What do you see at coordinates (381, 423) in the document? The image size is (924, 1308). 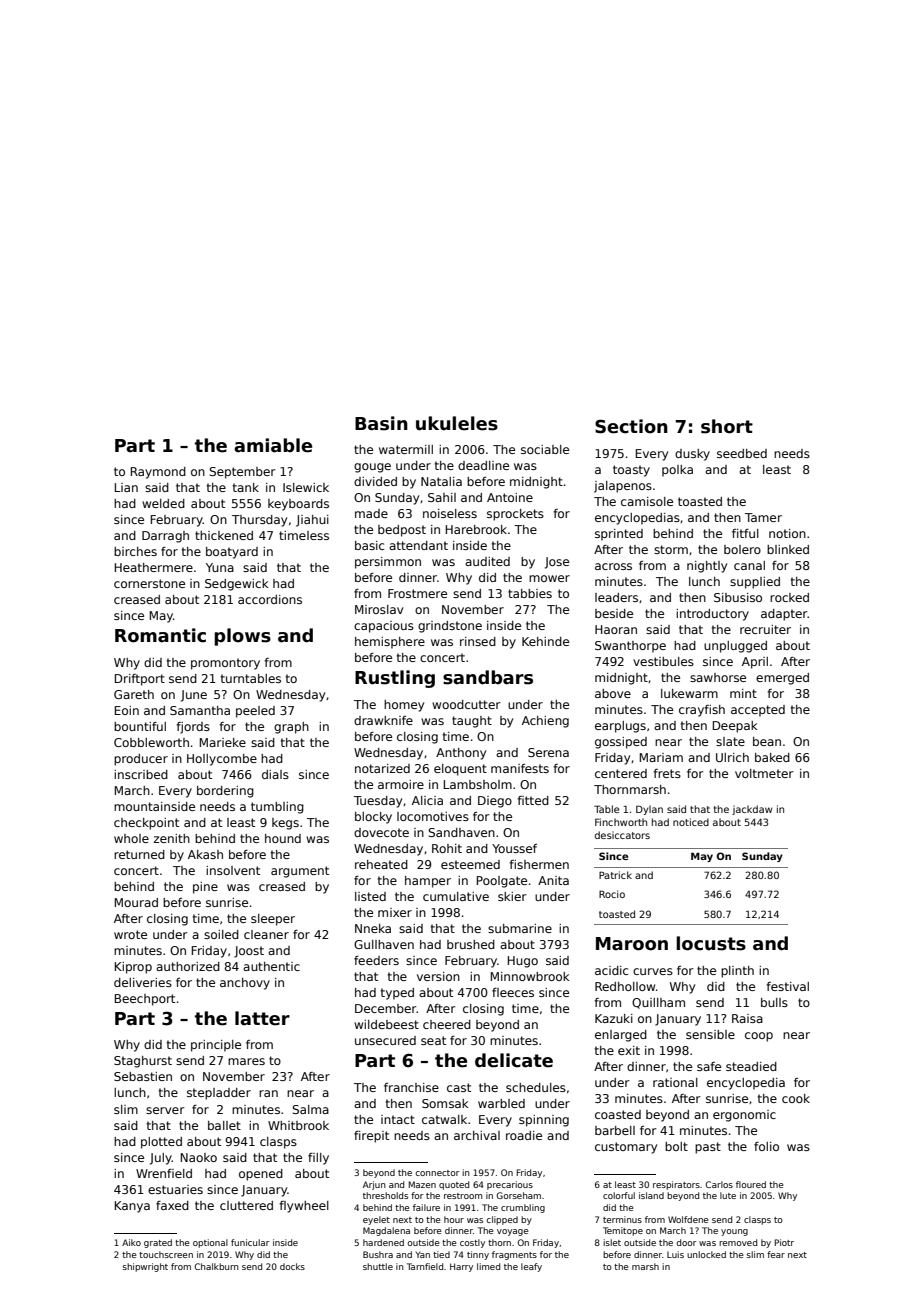 I see `Basin` at bounding box center [381, 423].
